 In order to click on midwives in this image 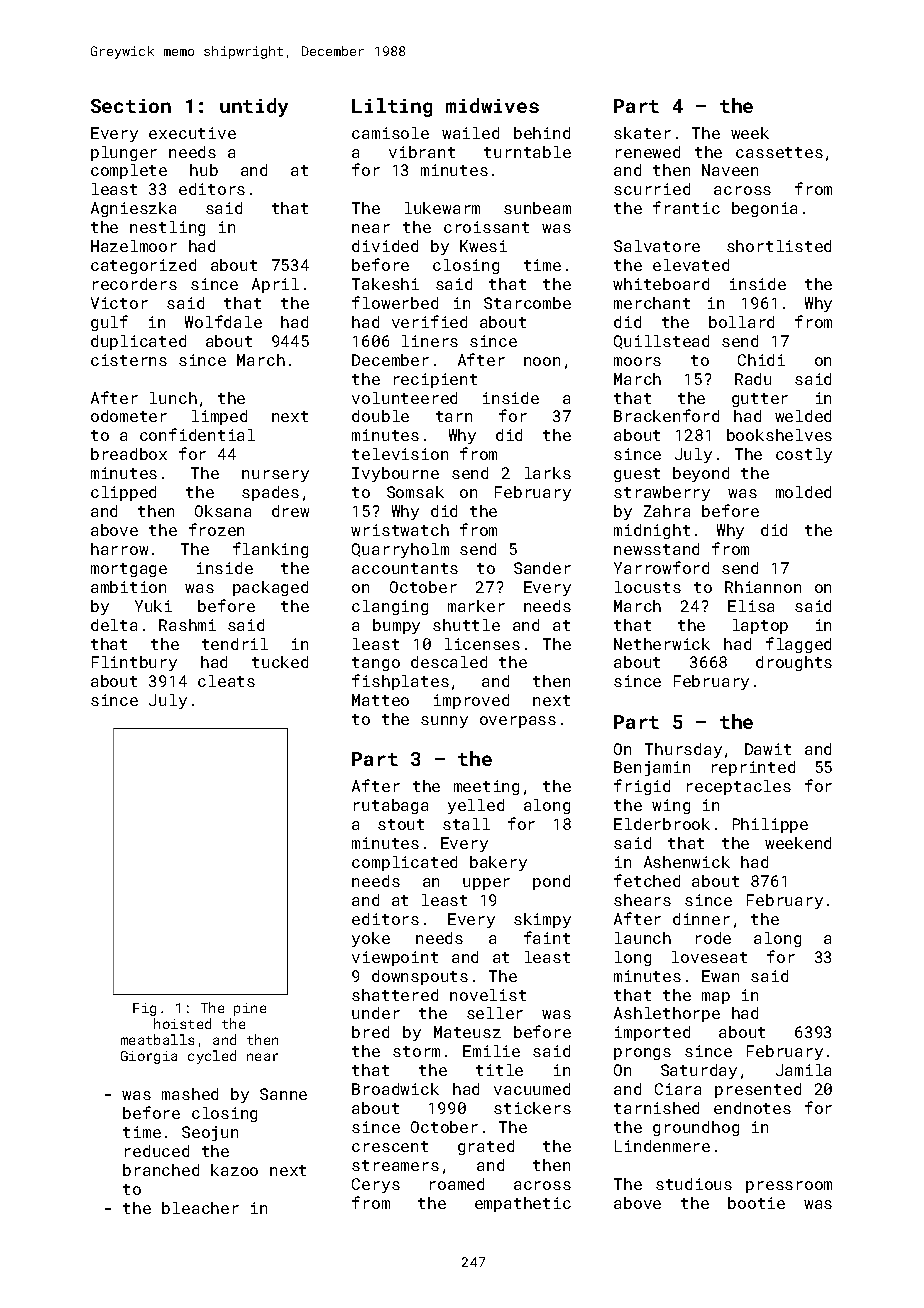, I will do `click(492, 105)`.
